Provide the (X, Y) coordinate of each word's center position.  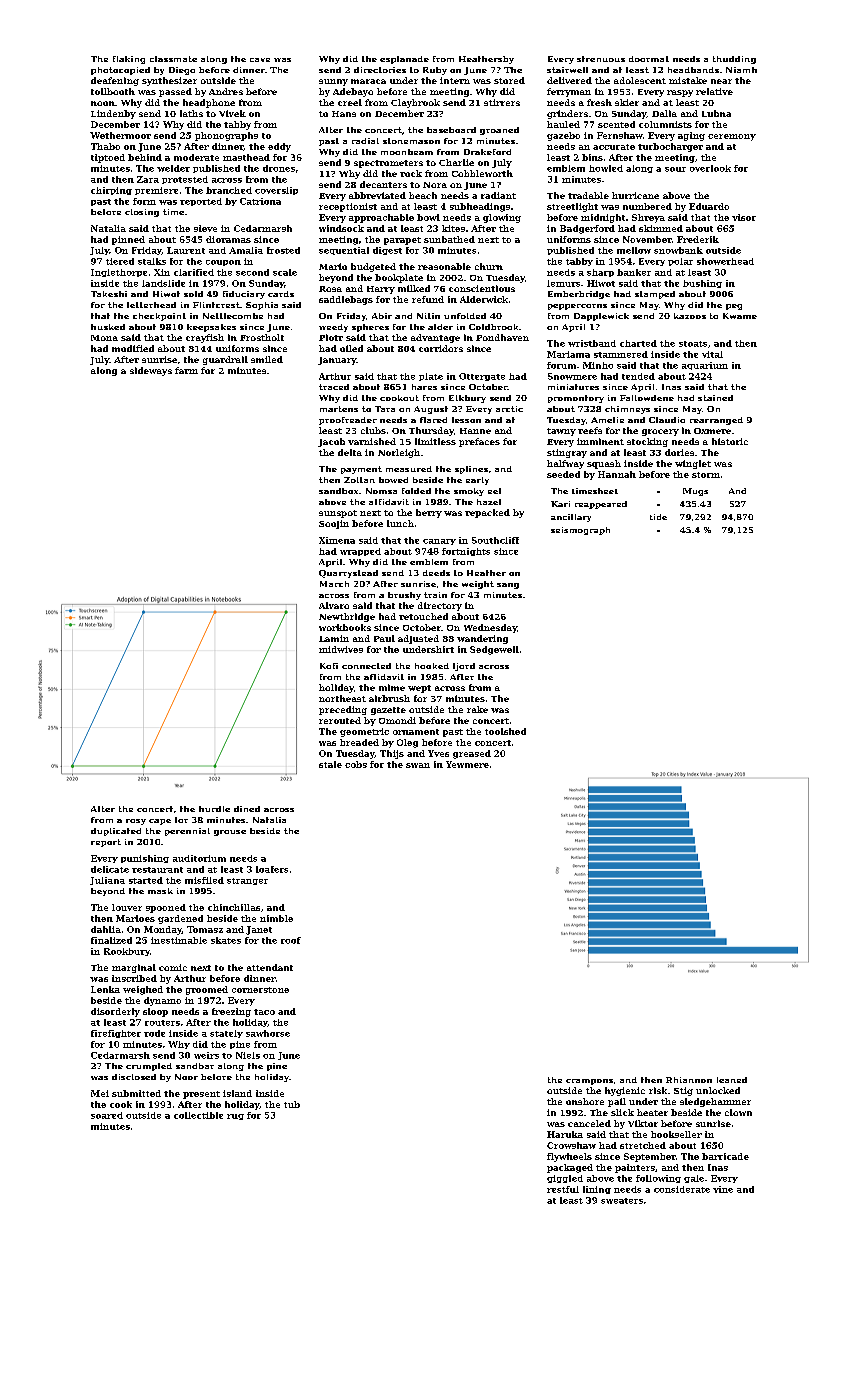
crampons (589, 1082)
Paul (384, 638)
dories (679, 452)
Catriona (260, 201)
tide (658, 517)
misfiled (204, 880)
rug (235, 1117)
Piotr (331, 337)
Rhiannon (689, 1080)
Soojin (334, 524)
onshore (585, 1101)
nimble (276, 918)
